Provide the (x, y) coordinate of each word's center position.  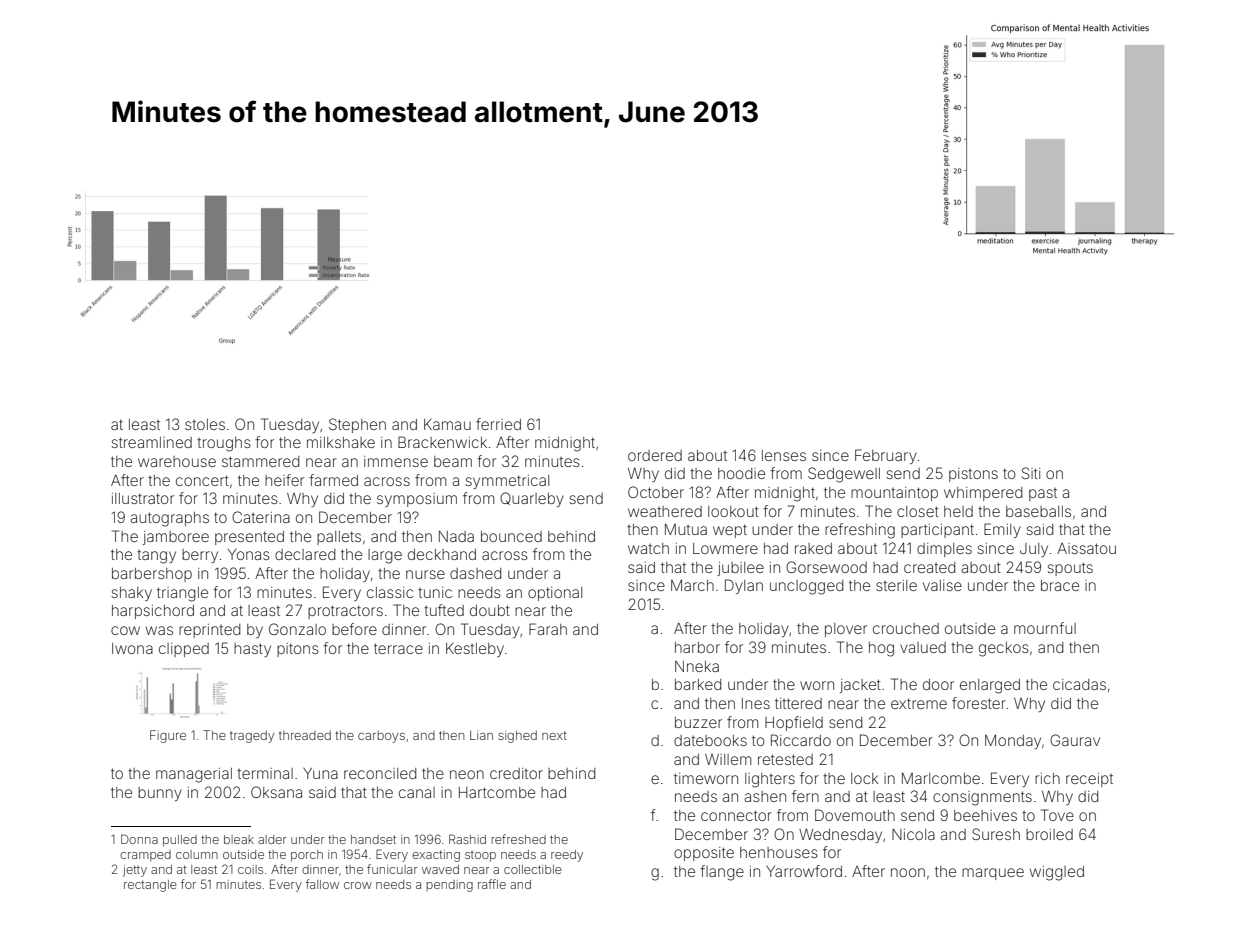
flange (722, 873)
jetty (135, 871)
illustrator (143, 498)
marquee (993, 874)
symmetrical (507, 482)
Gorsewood (826, 567)
